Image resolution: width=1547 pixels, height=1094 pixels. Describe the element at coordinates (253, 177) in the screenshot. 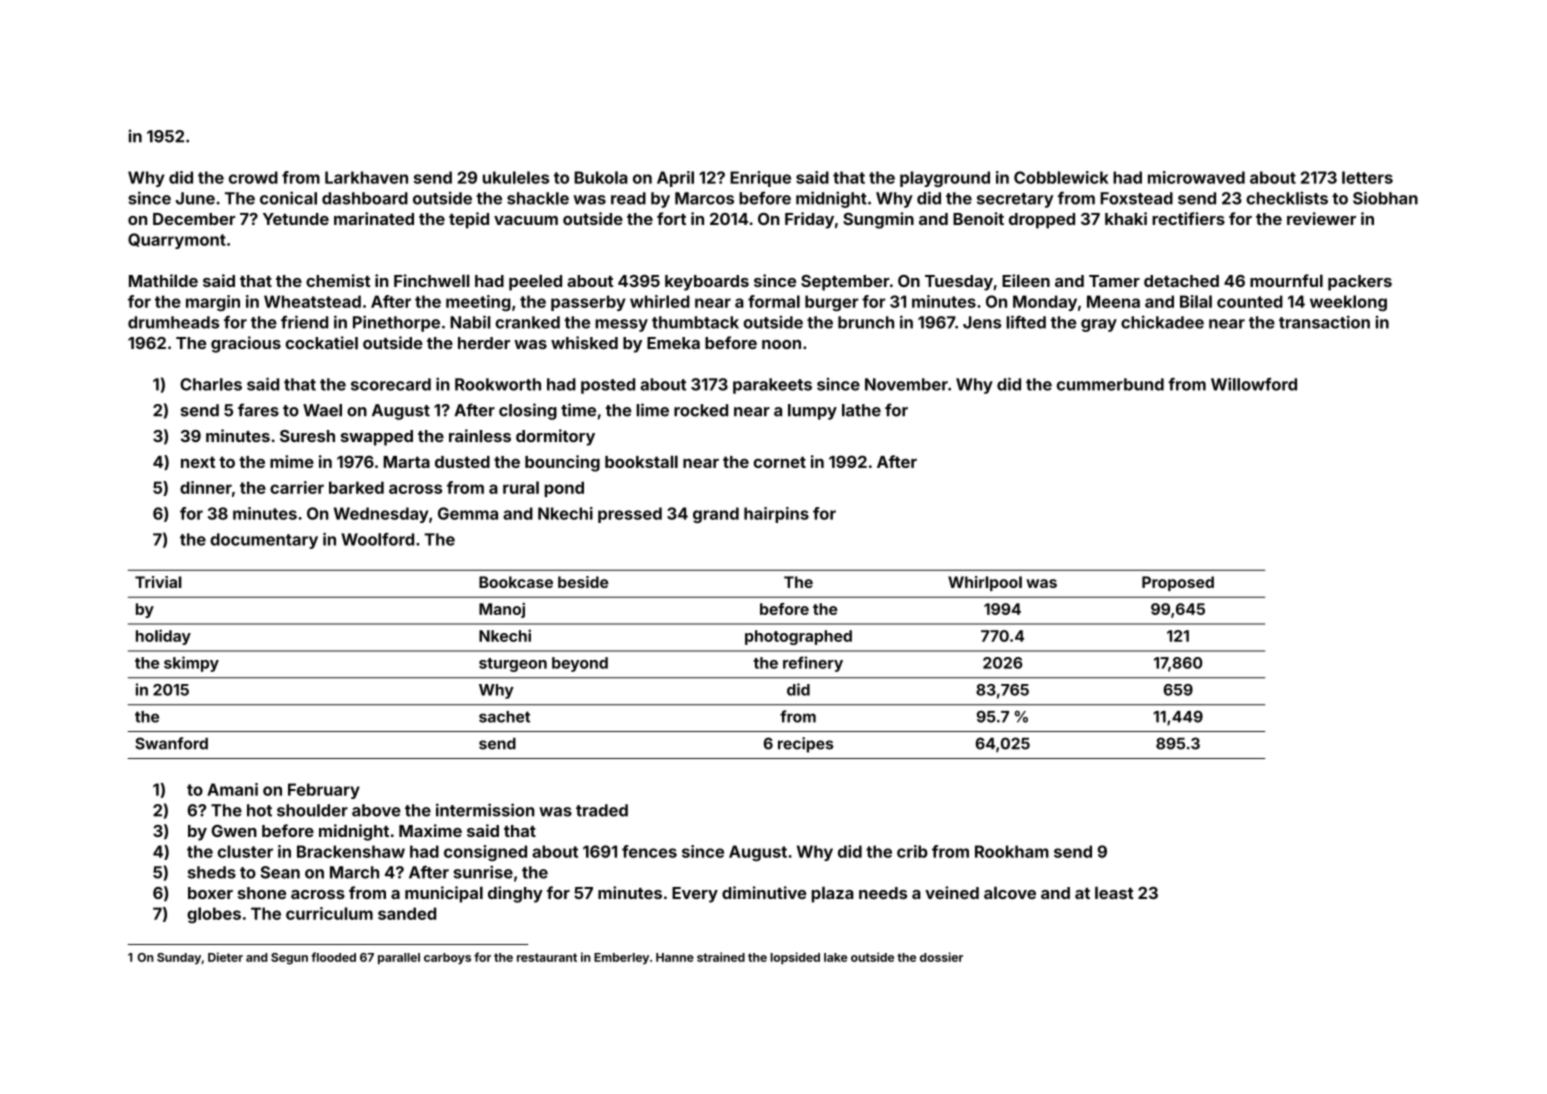

I see `crowd` at that location.
